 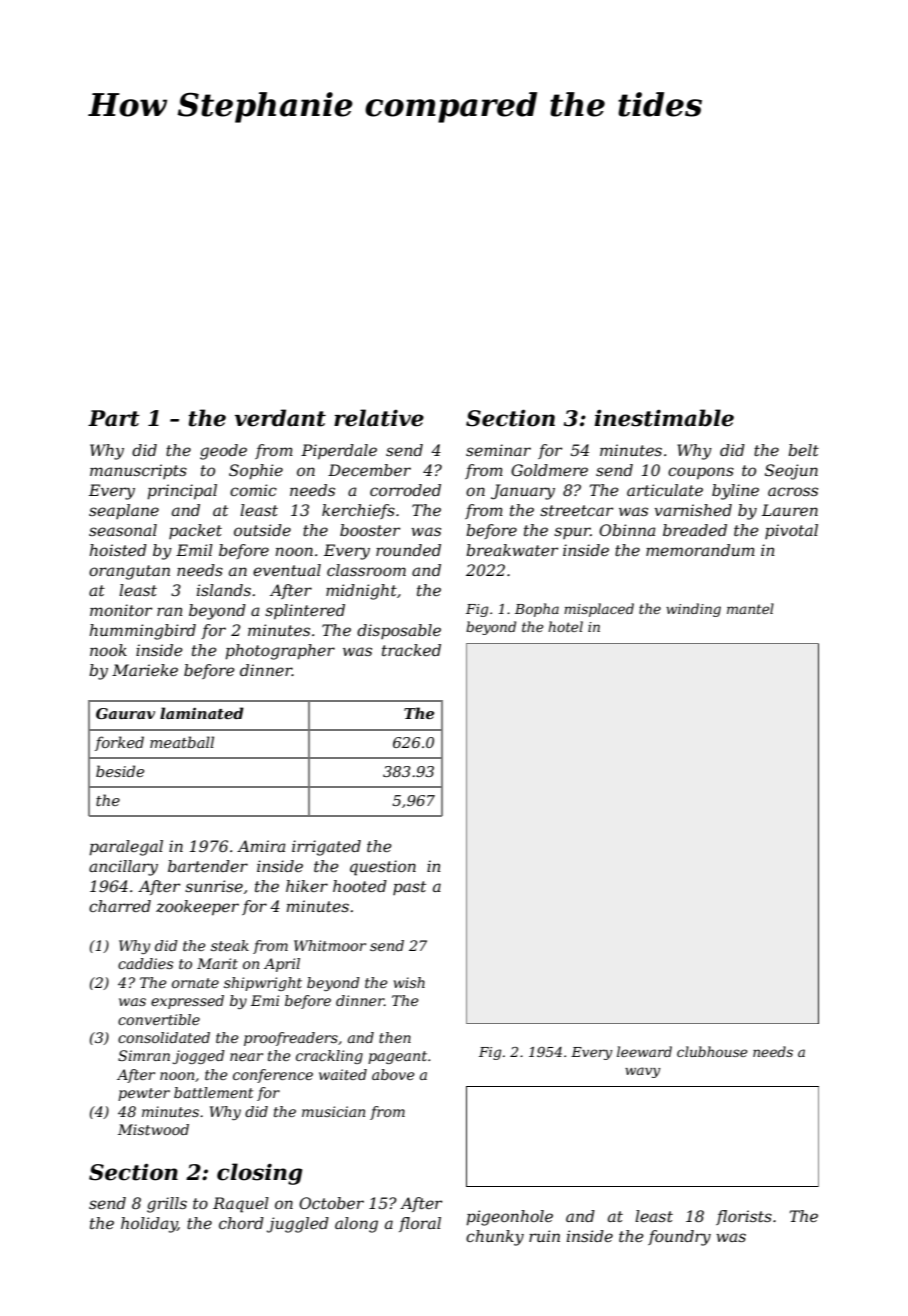 I want to click on holiday, so click(x=149, y=1225).
